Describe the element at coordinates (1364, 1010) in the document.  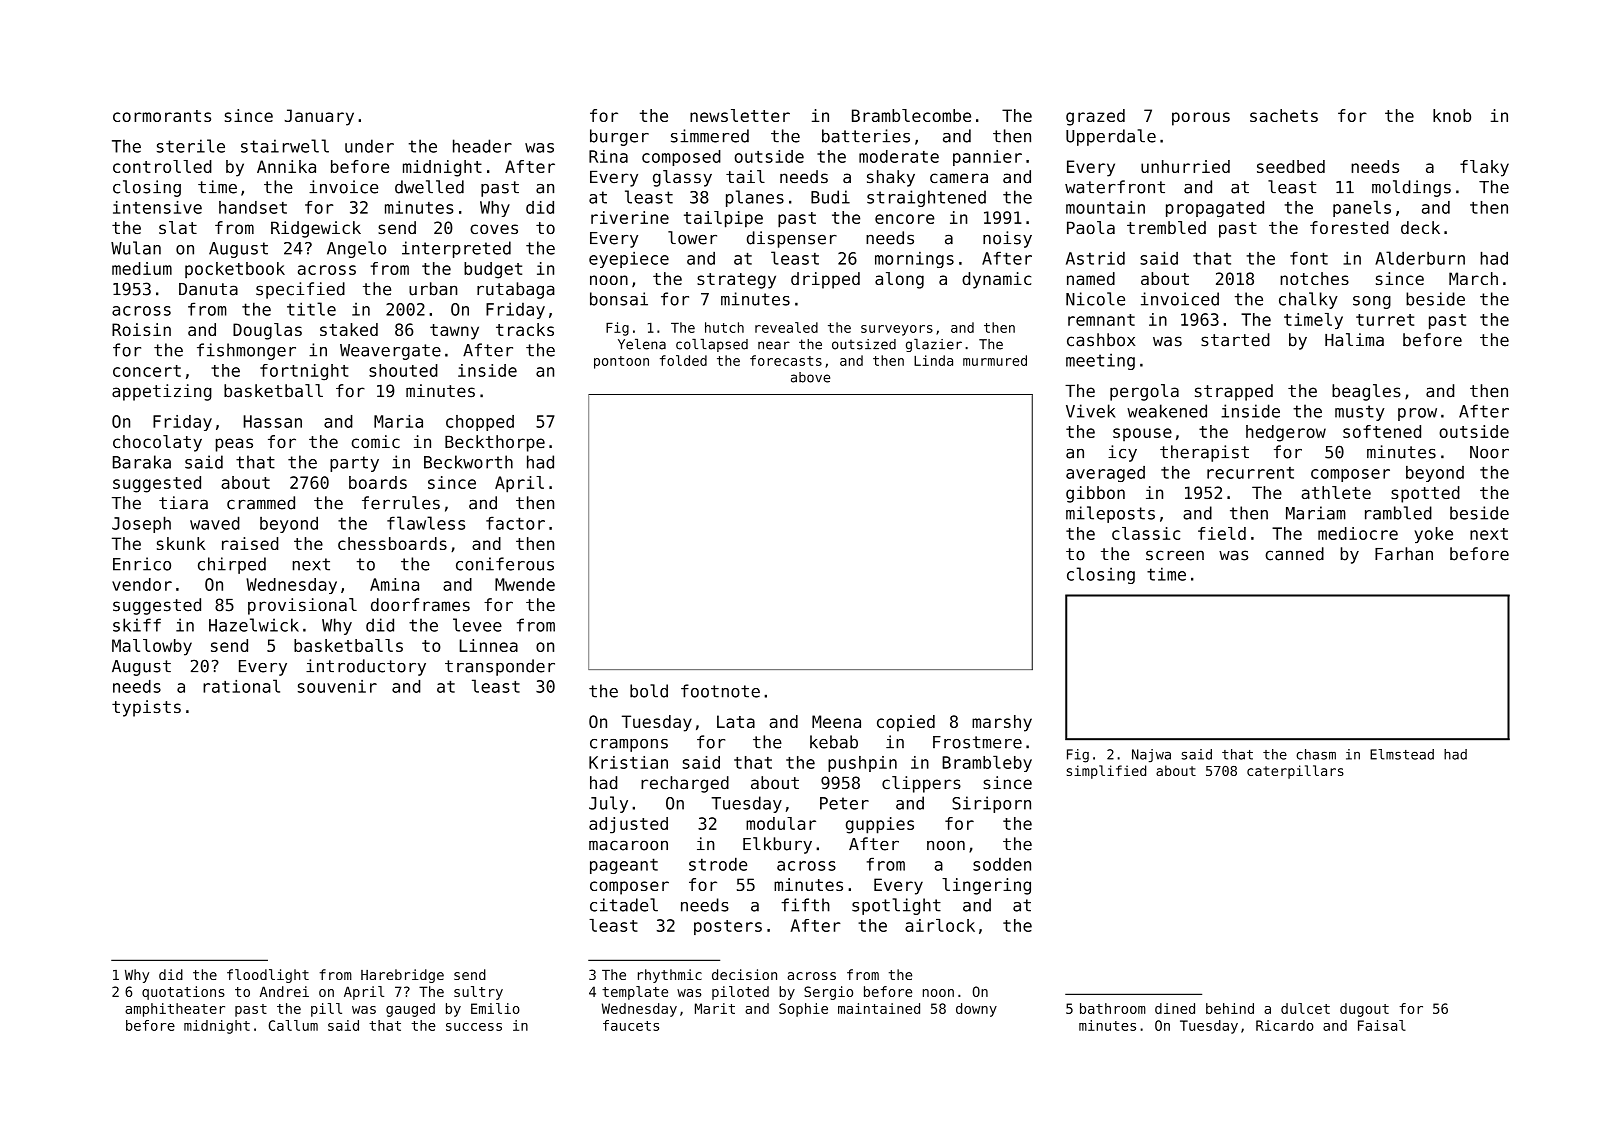
I see `dugout` at that location.
